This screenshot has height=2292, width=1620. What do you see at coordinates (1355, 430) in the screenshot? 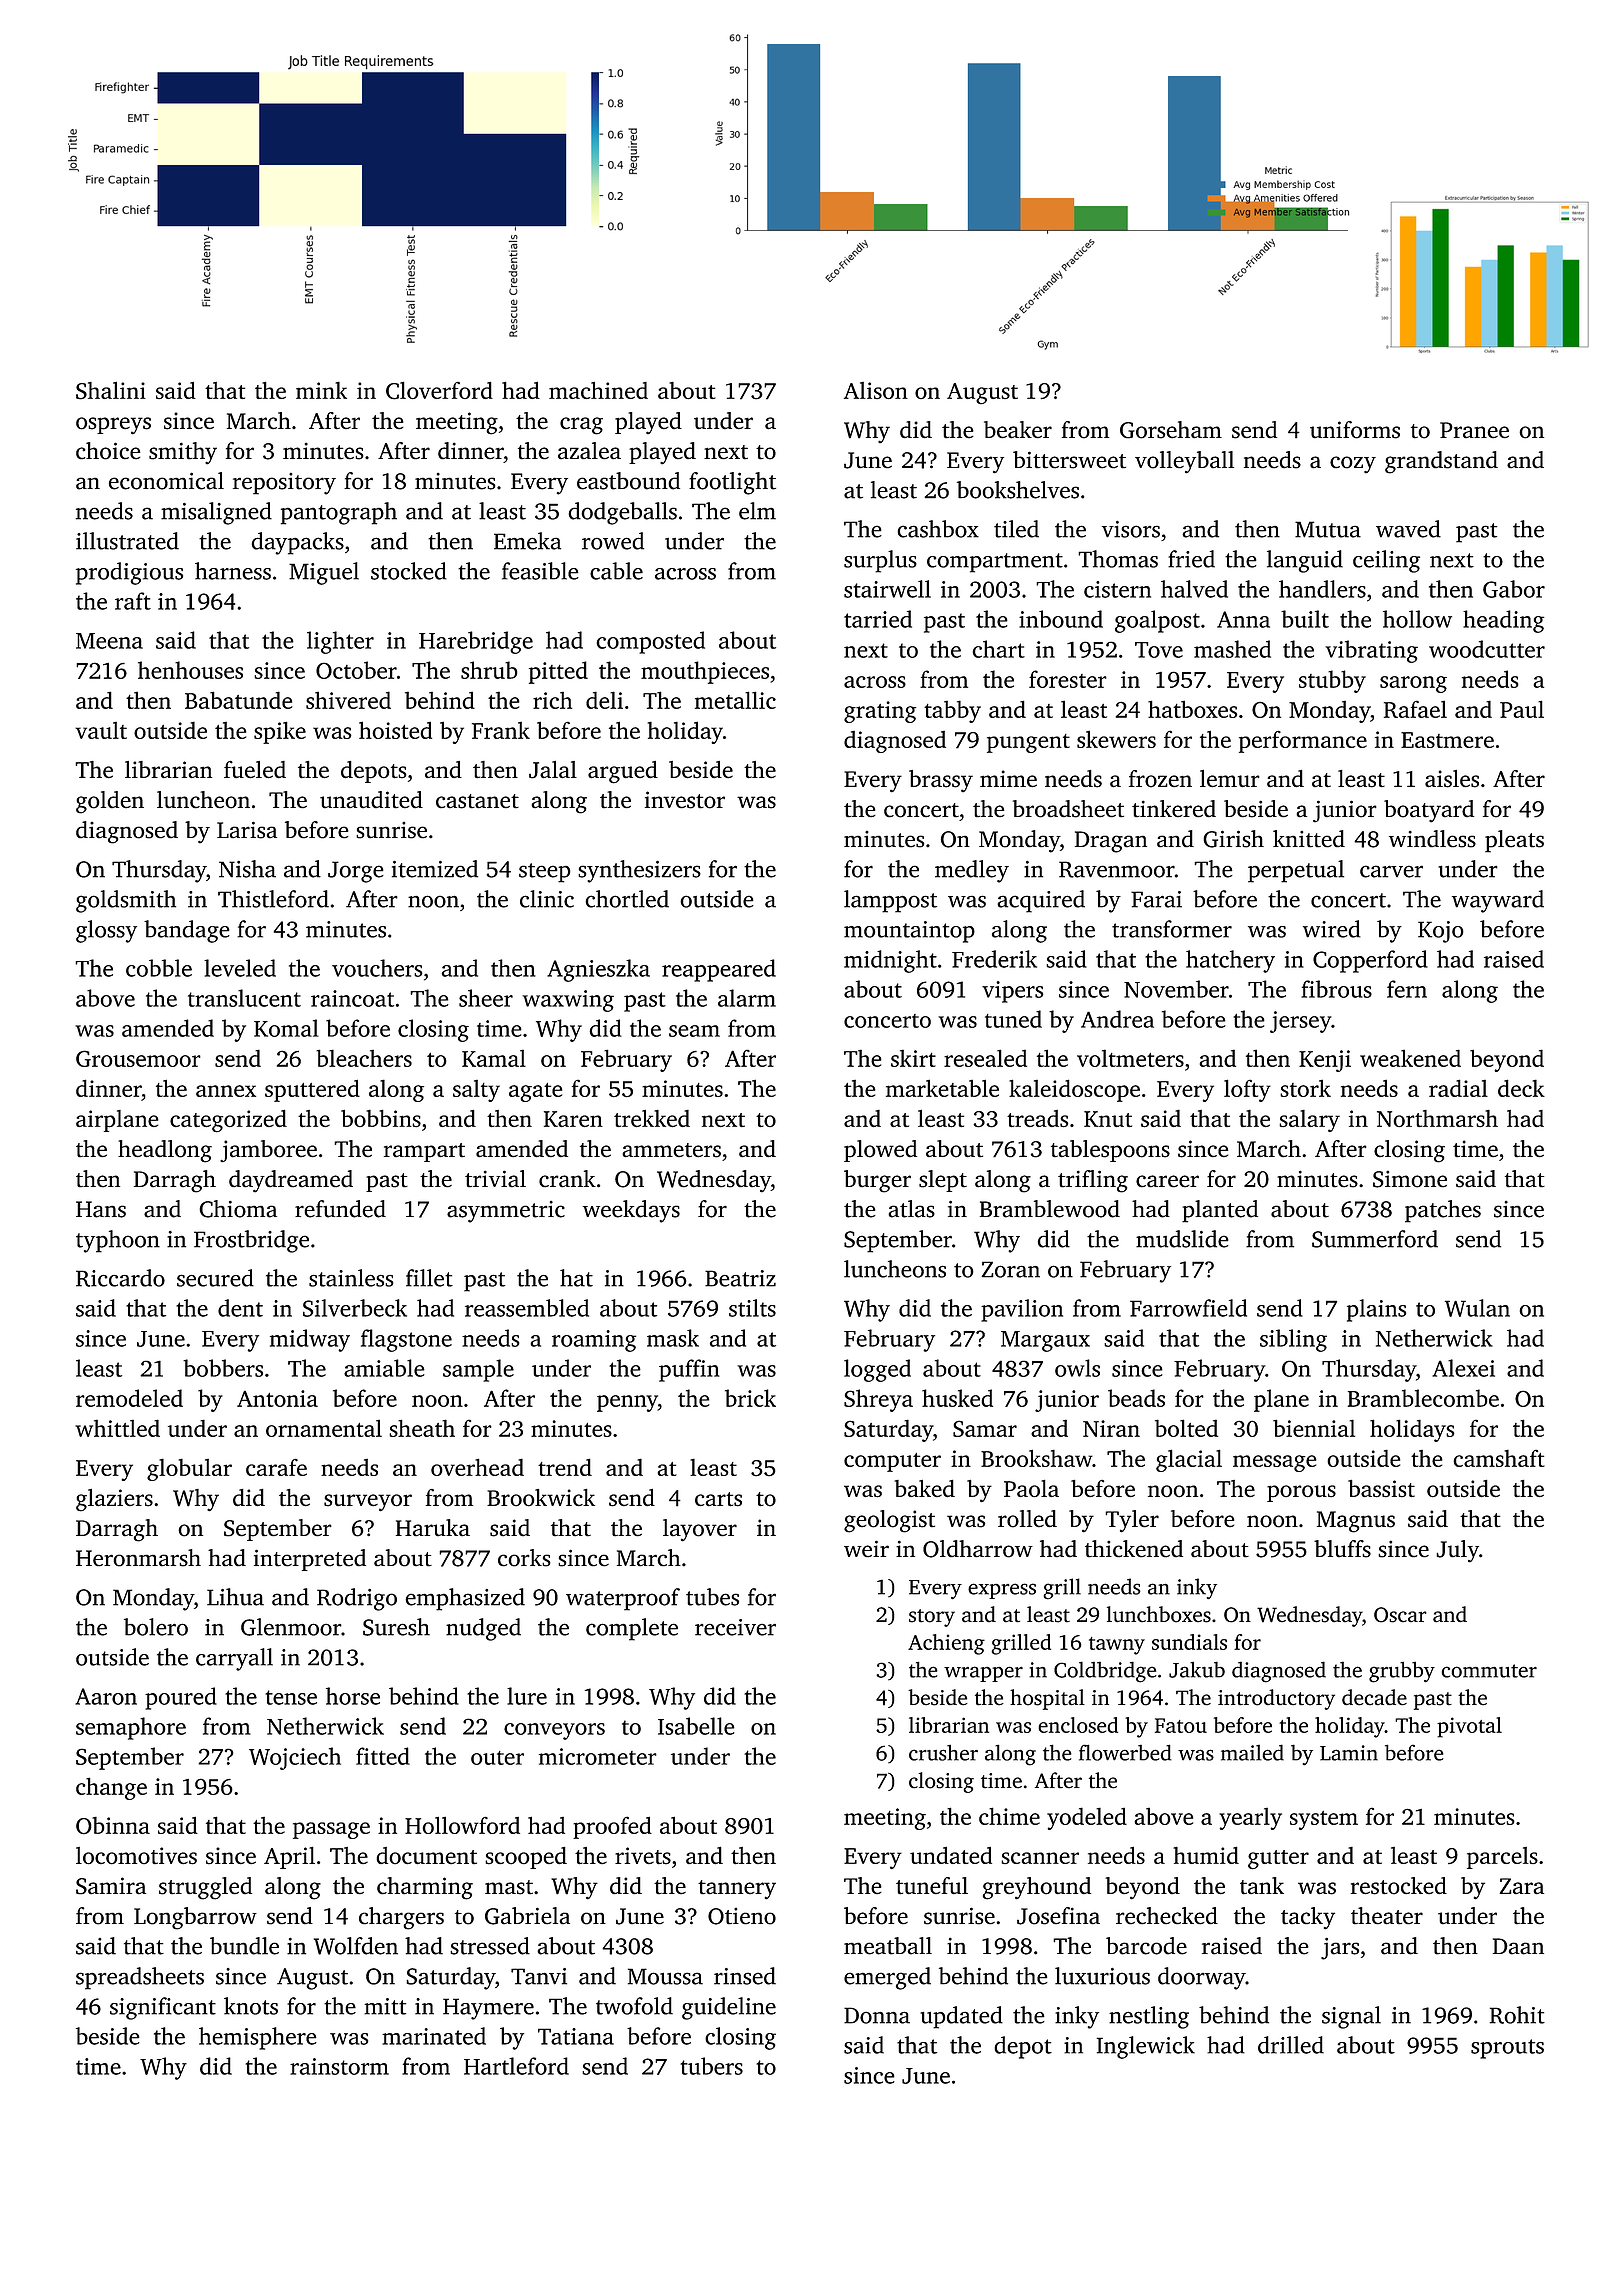
I see `uniforms` at bounding box center [1355, 430].
